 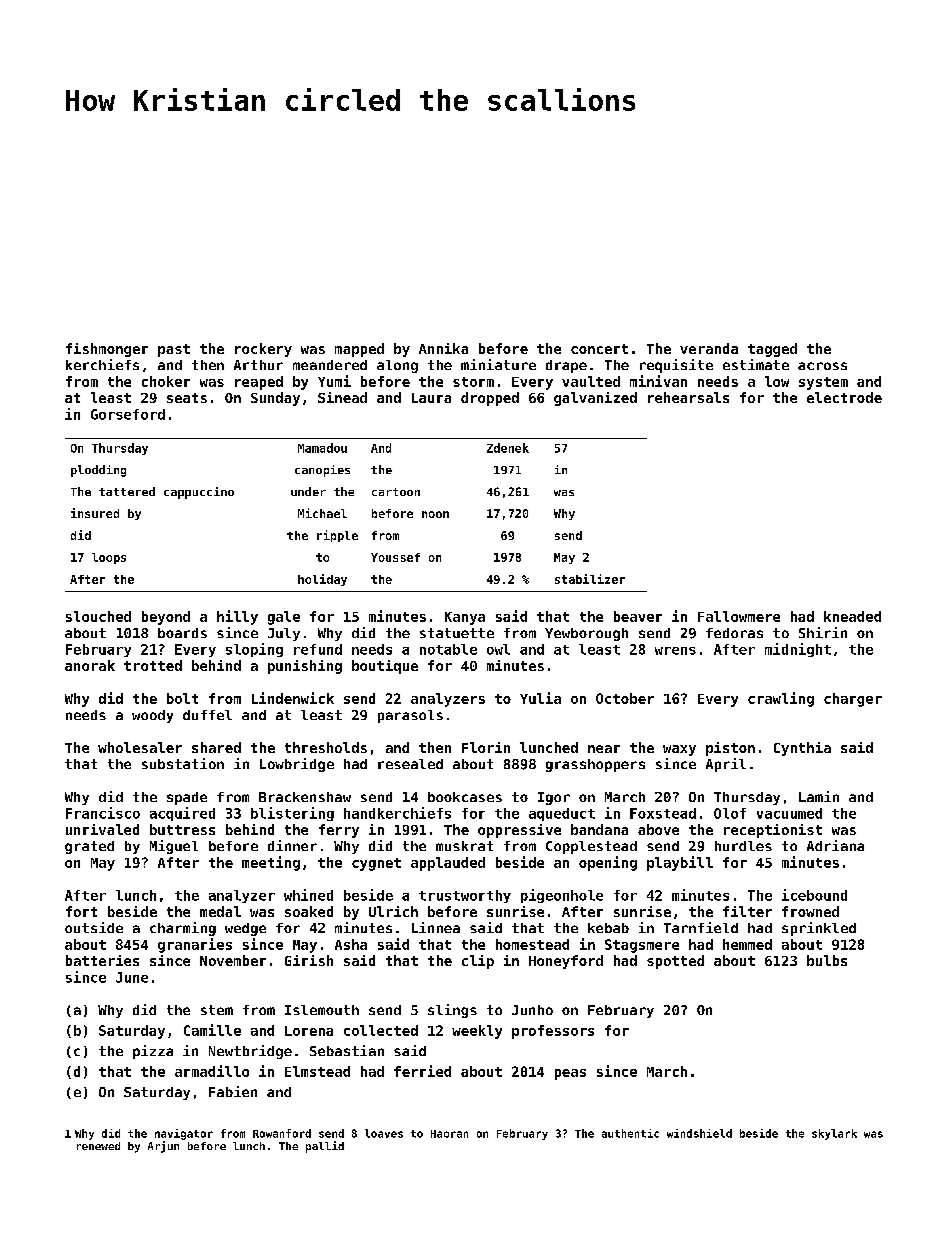 What do you see at coordinates (675, 962) in the document?
I see `spotted` at bounding box center [675, 962].
